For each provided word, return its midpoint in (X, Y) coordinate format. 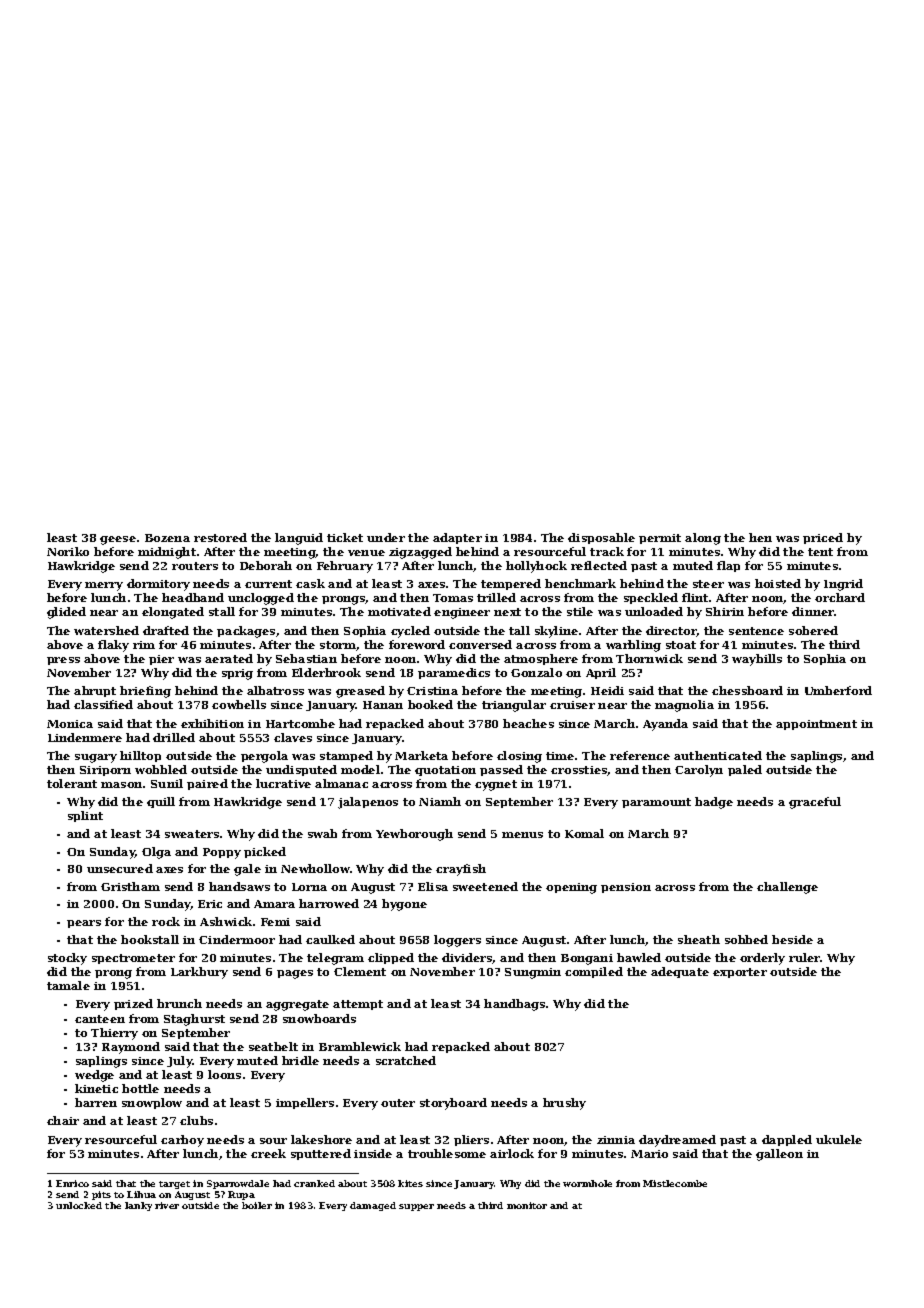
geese (118, 540)
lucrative (283, 783)
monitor (527, 1205)
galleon (779, 1155)
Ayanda (665, 725)
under (386, 537)
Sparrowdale (238, 1184)
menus (522, 835)
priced (823, 538)
